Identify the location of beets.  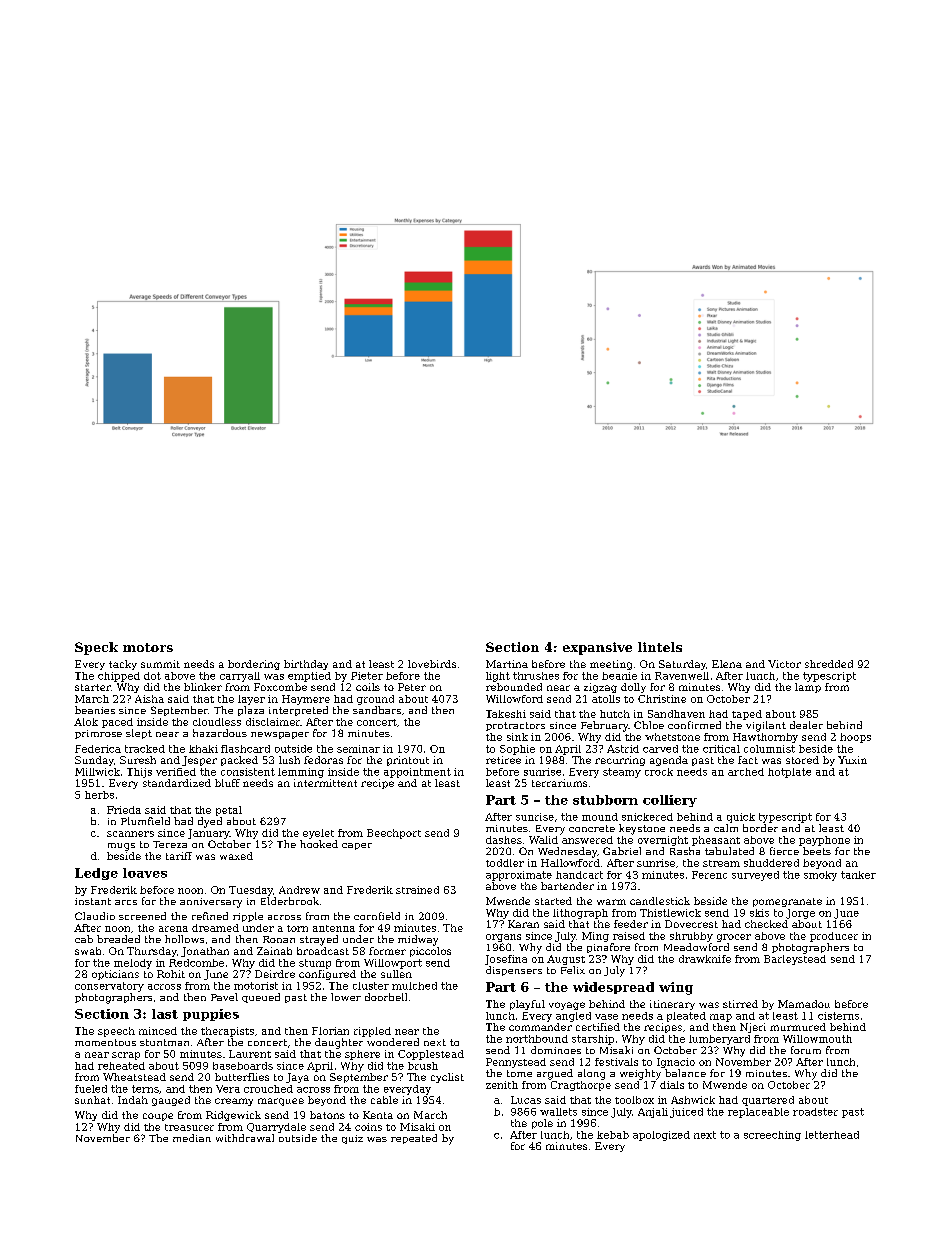
(817, 851).
